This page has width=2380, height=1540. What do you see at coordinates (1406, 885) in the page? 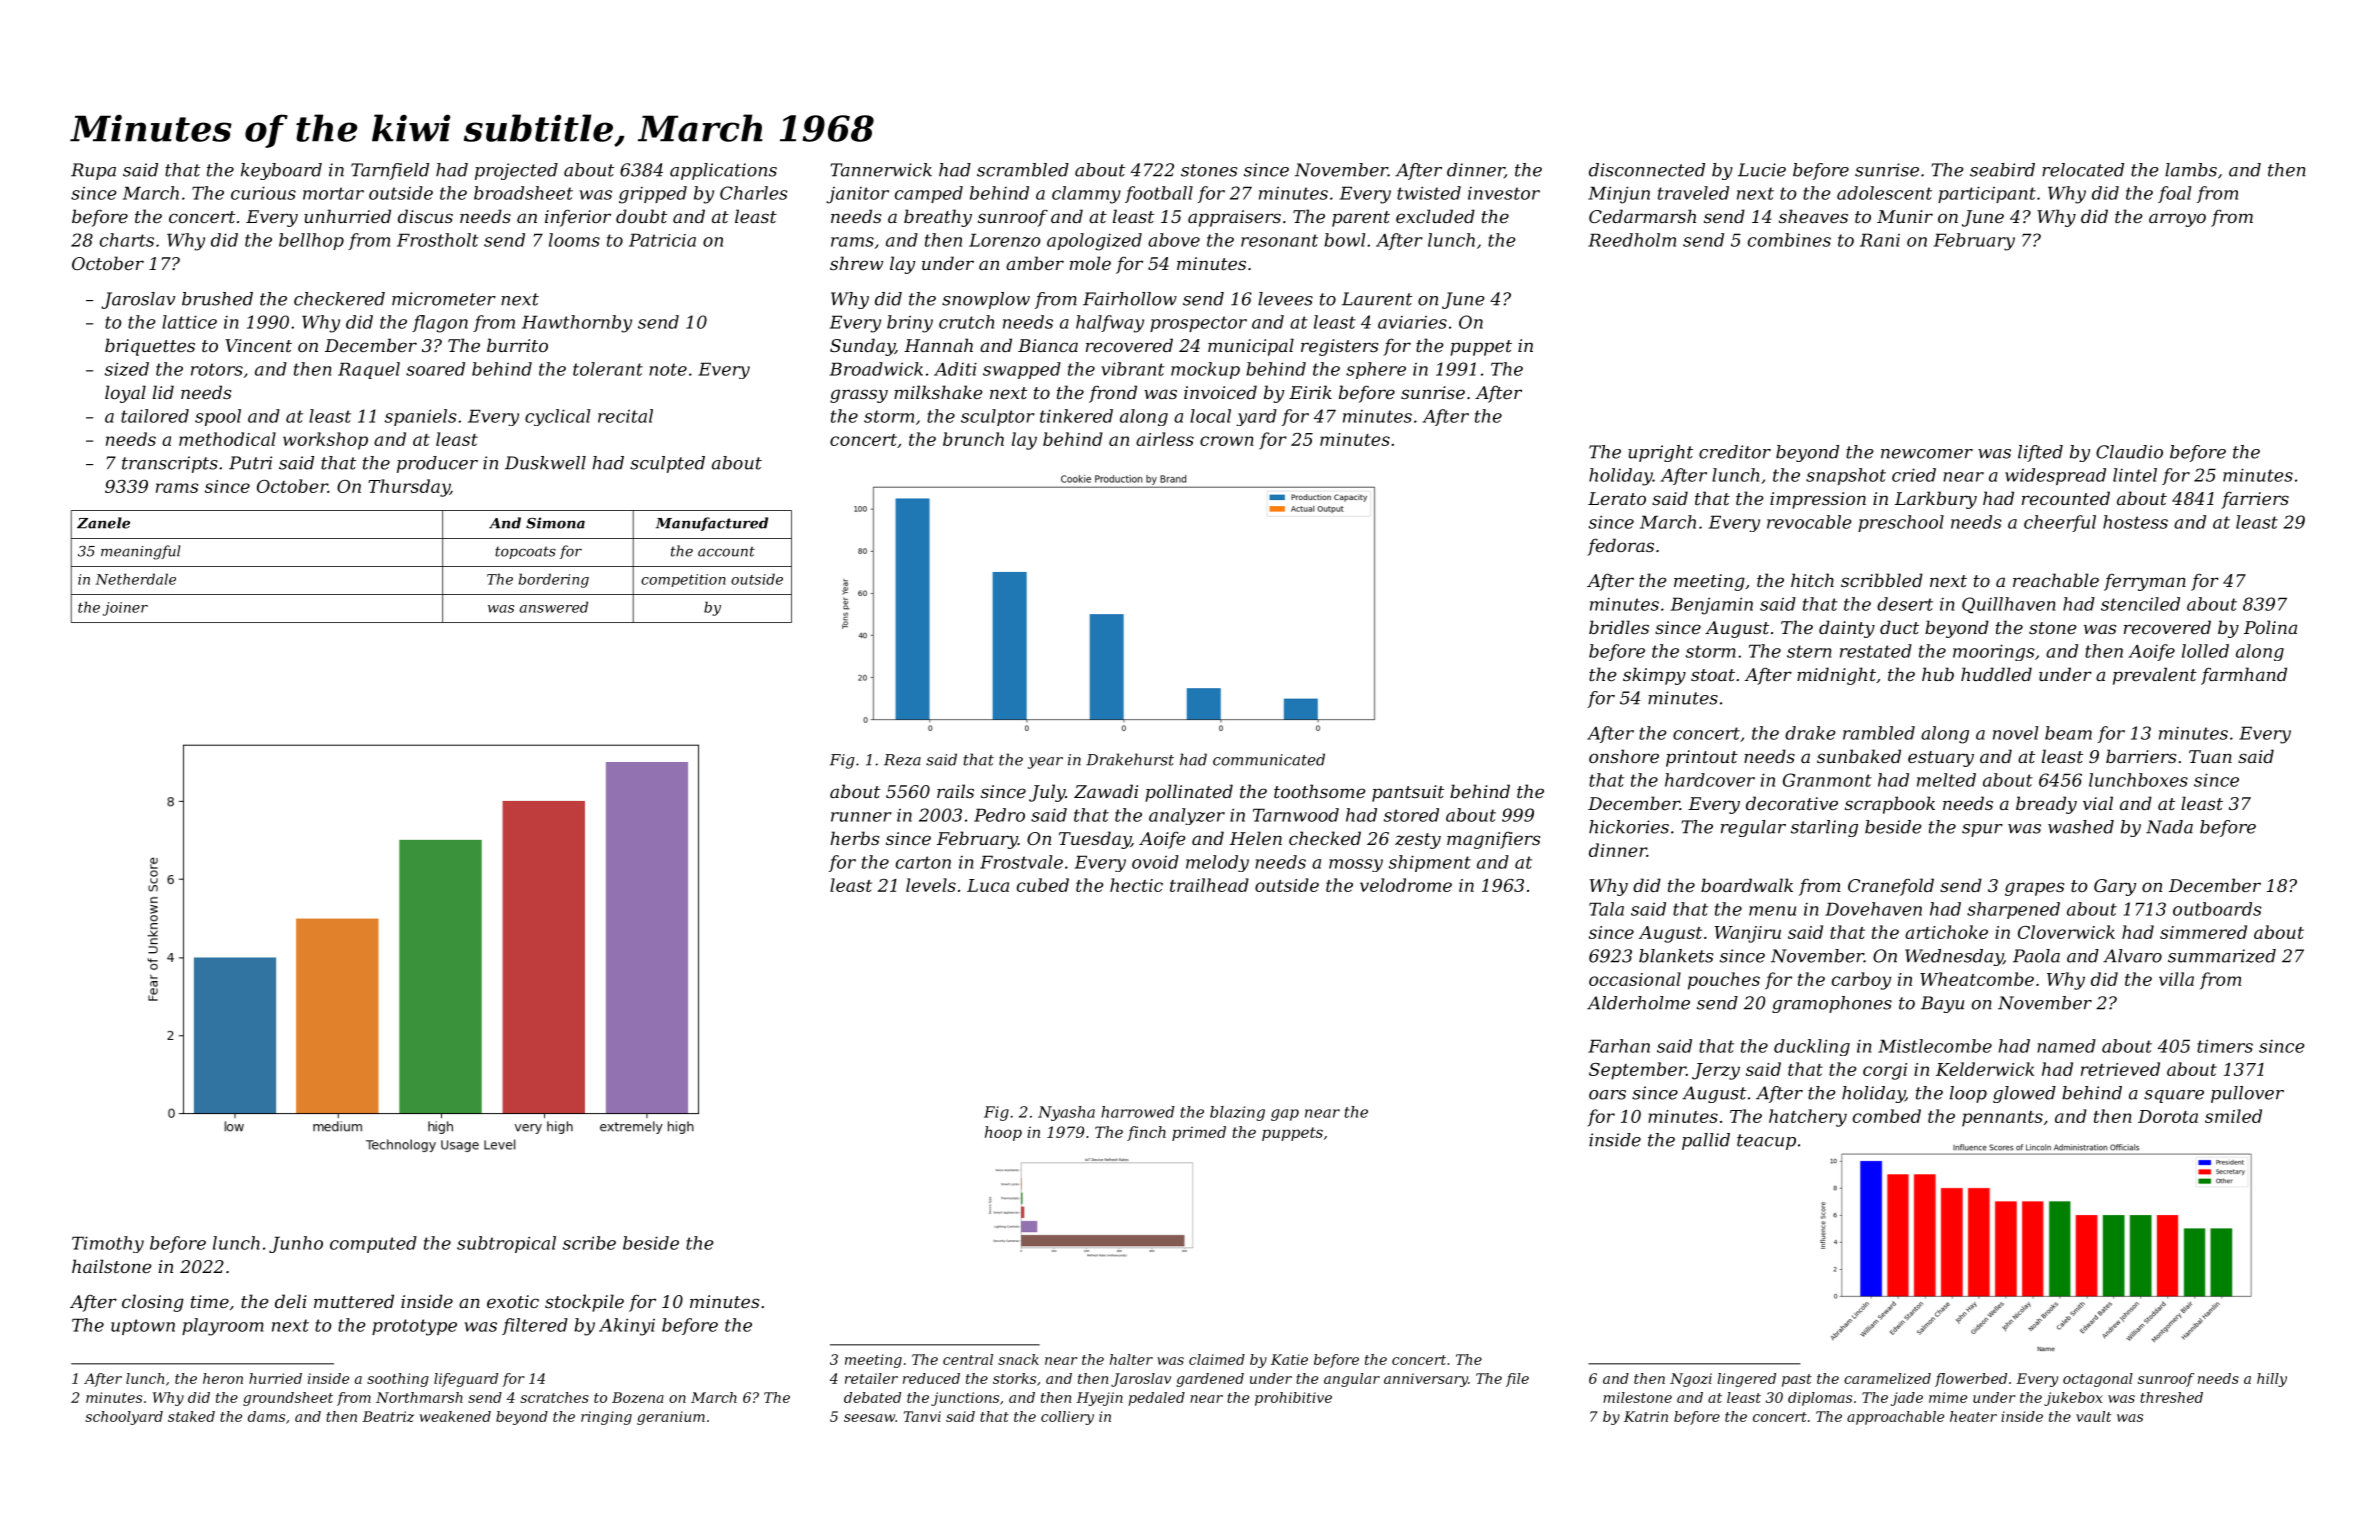
I see `velodrome` at bounding box center [1406, 885].
